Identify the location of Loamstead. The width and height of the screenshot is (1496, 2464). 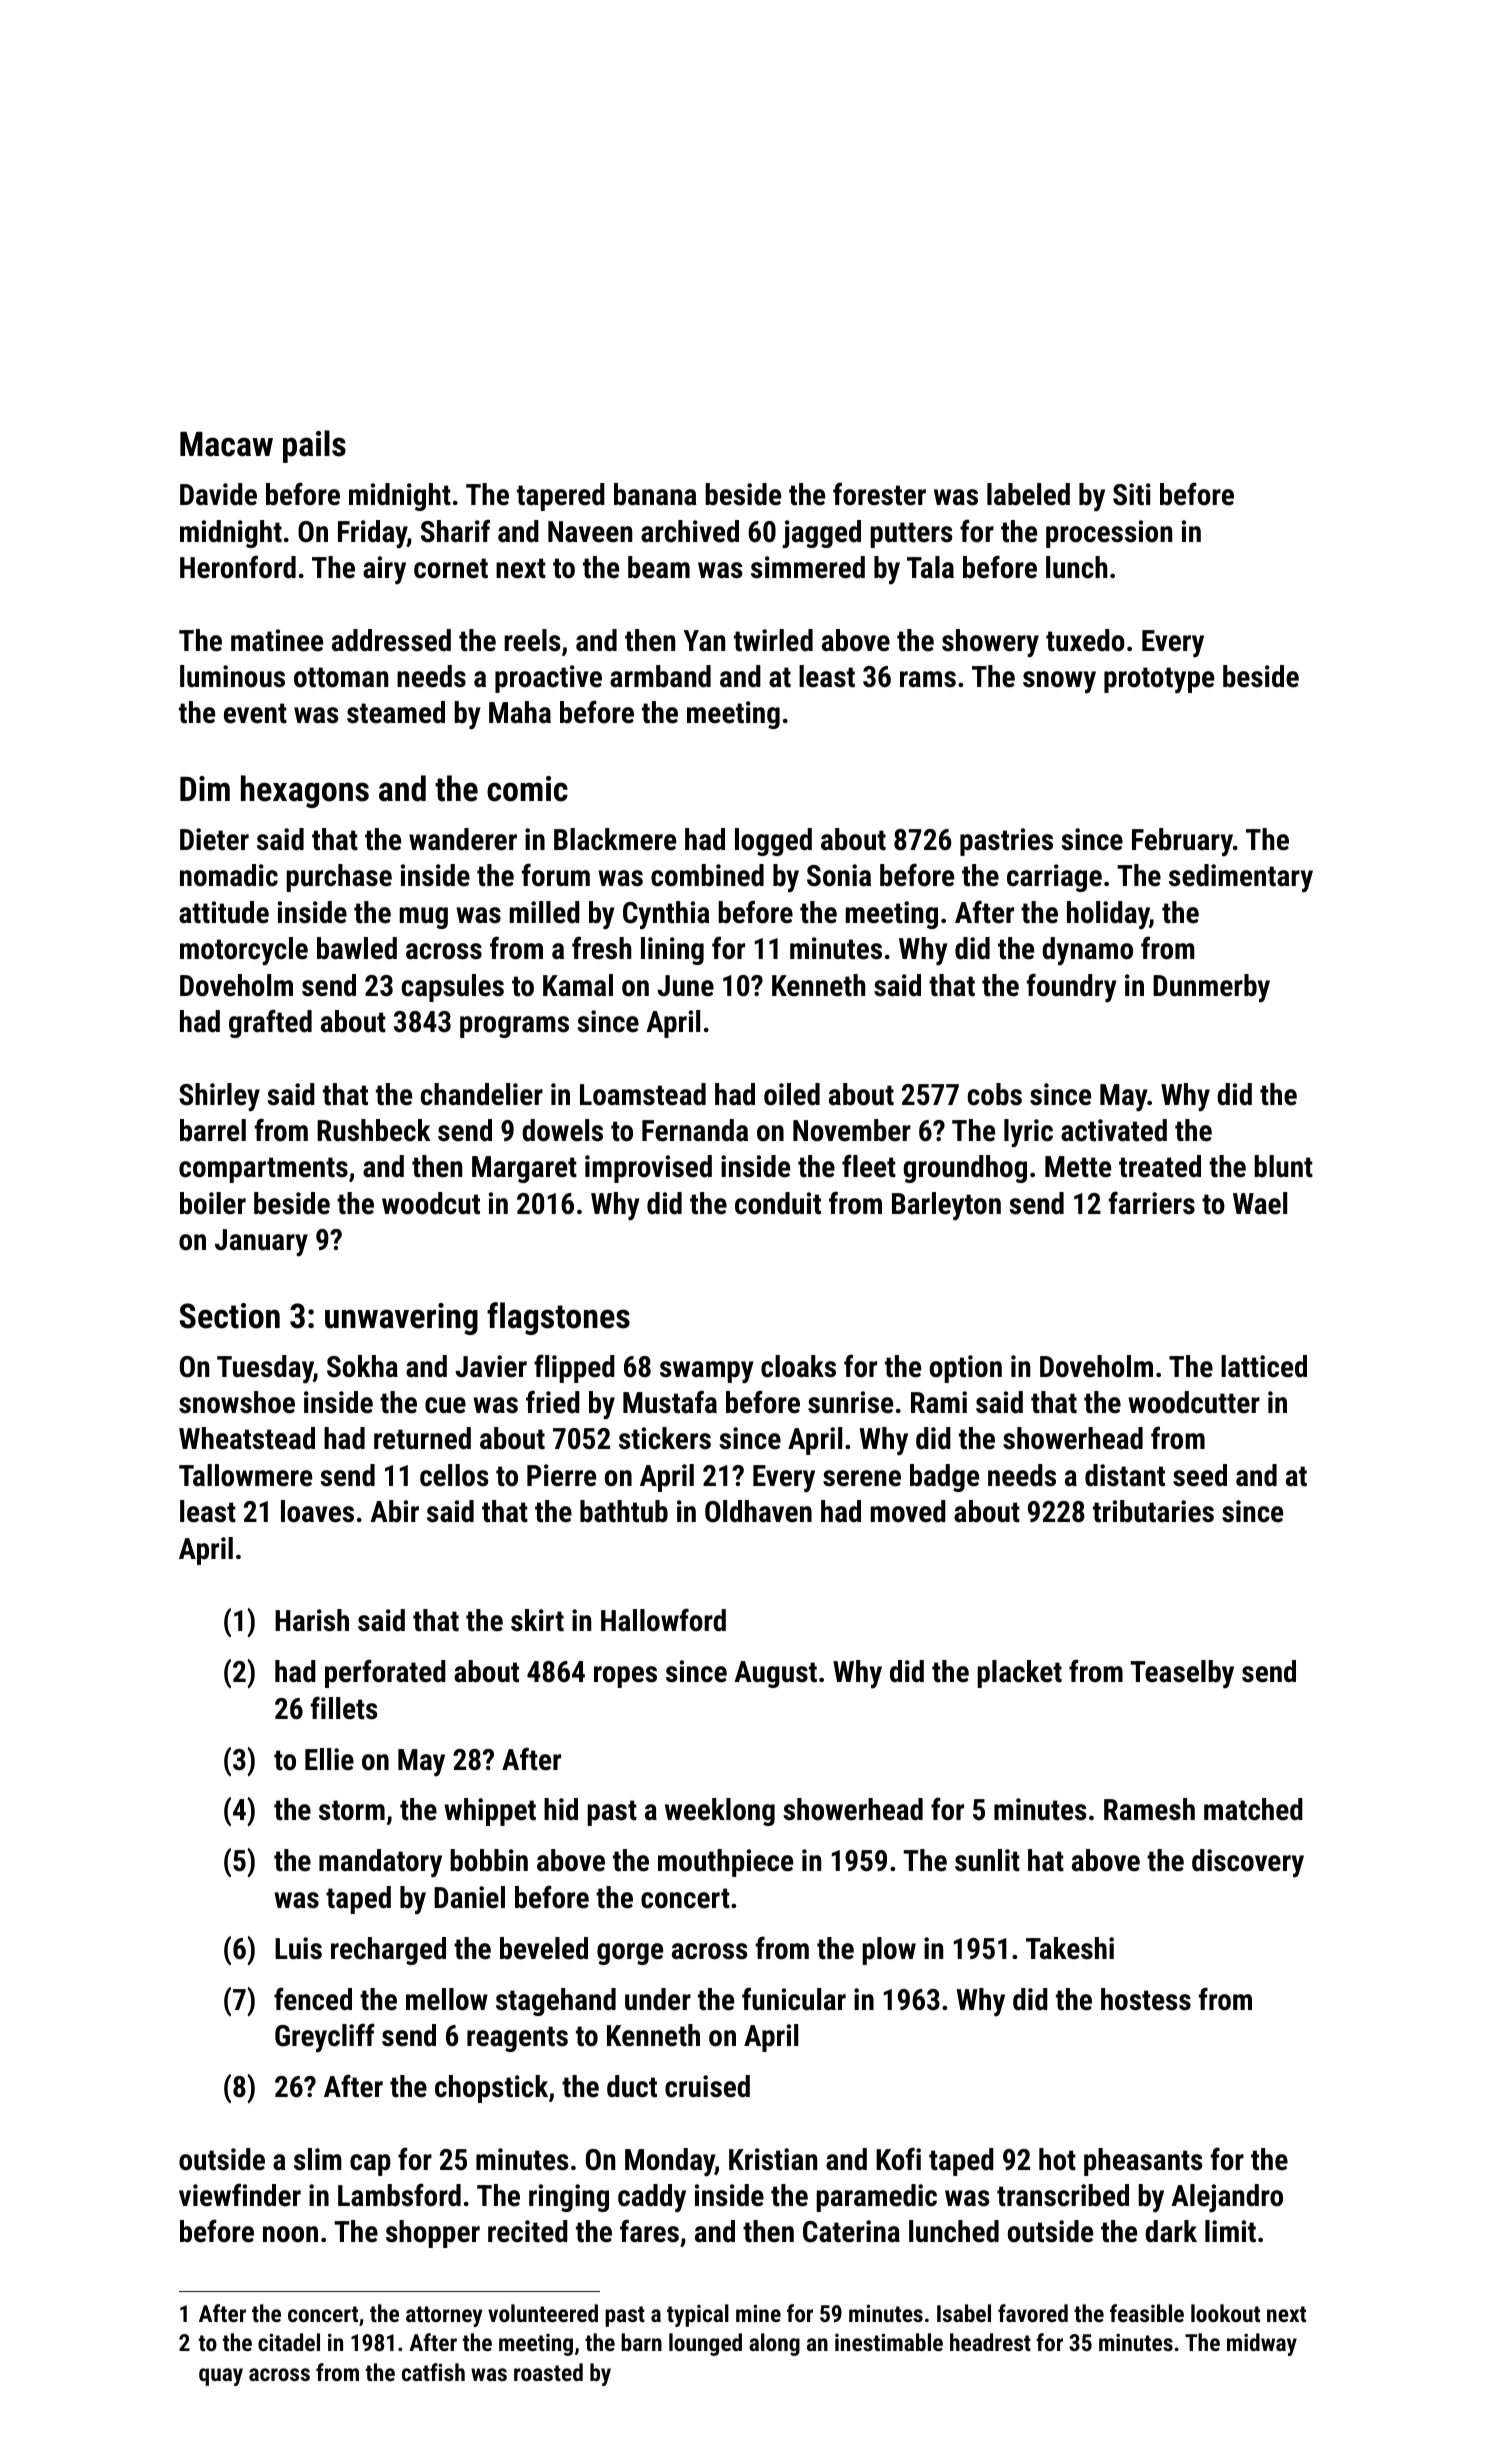
(643, 1094).
